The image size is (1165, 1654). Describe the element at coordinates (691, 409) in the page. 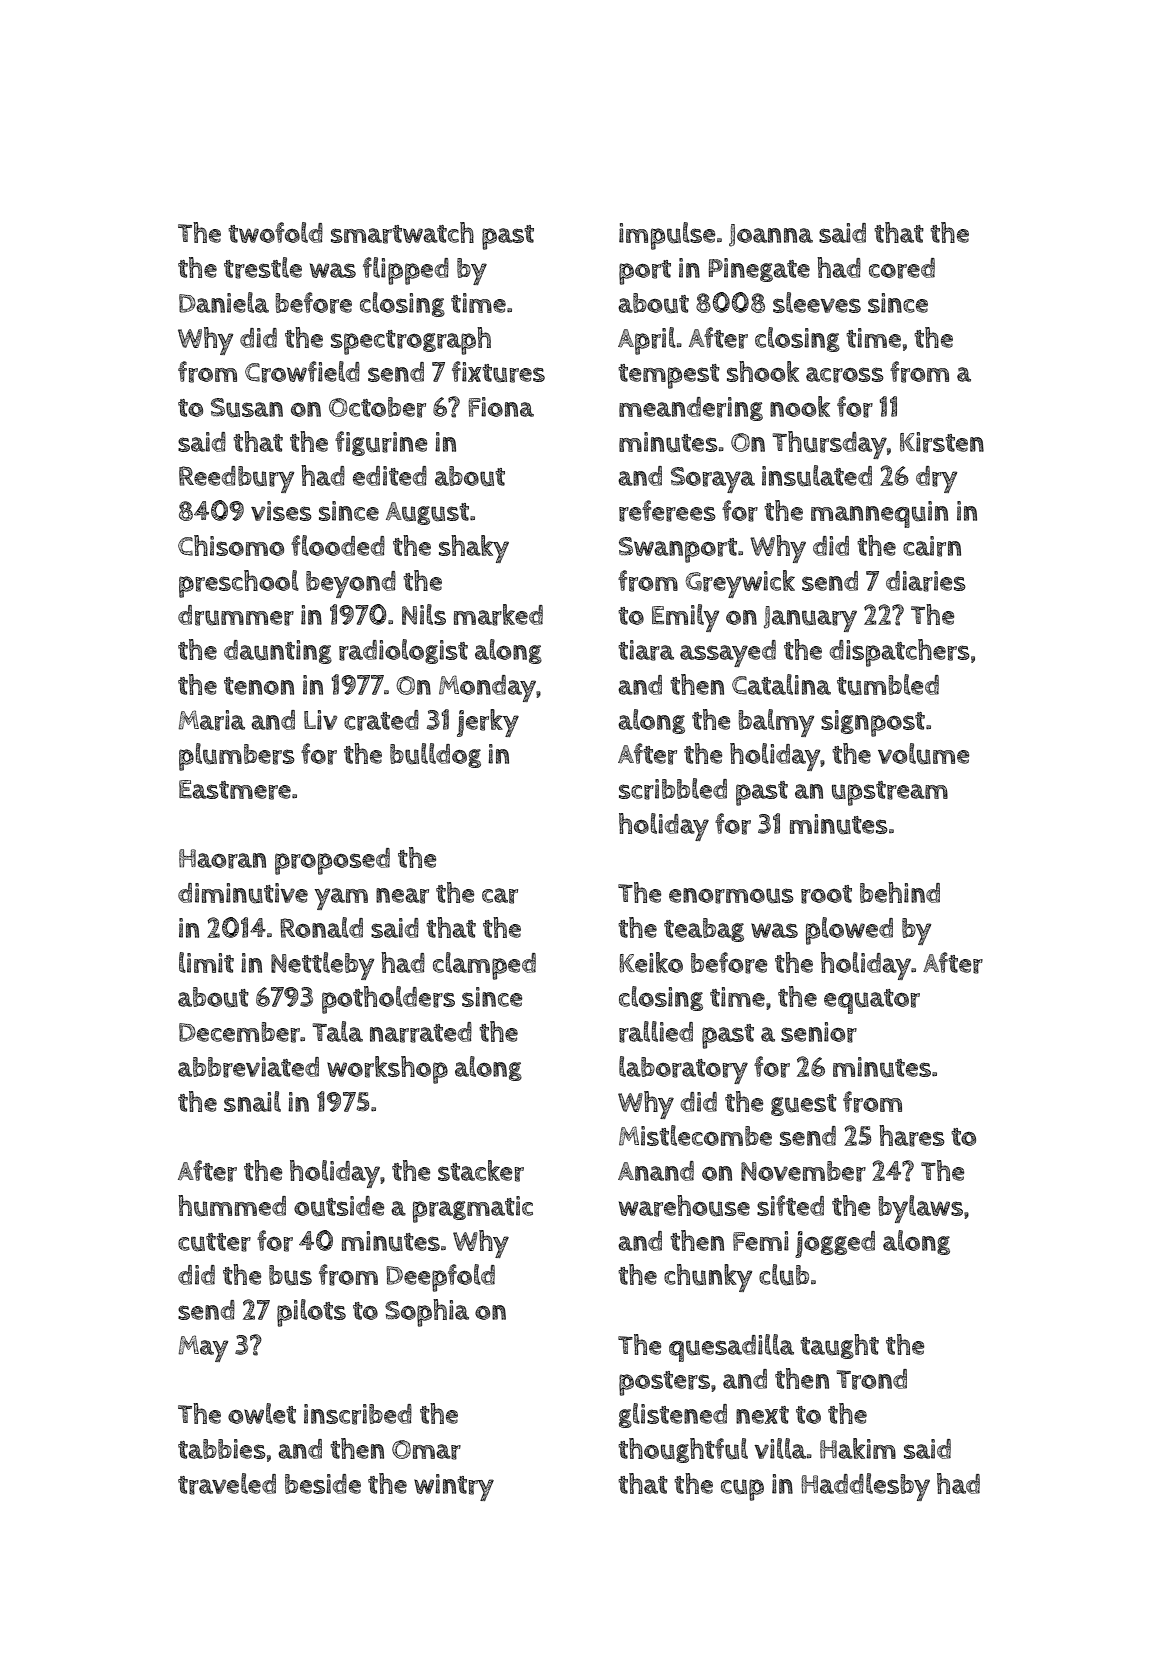

I see `meandering` at that location.
